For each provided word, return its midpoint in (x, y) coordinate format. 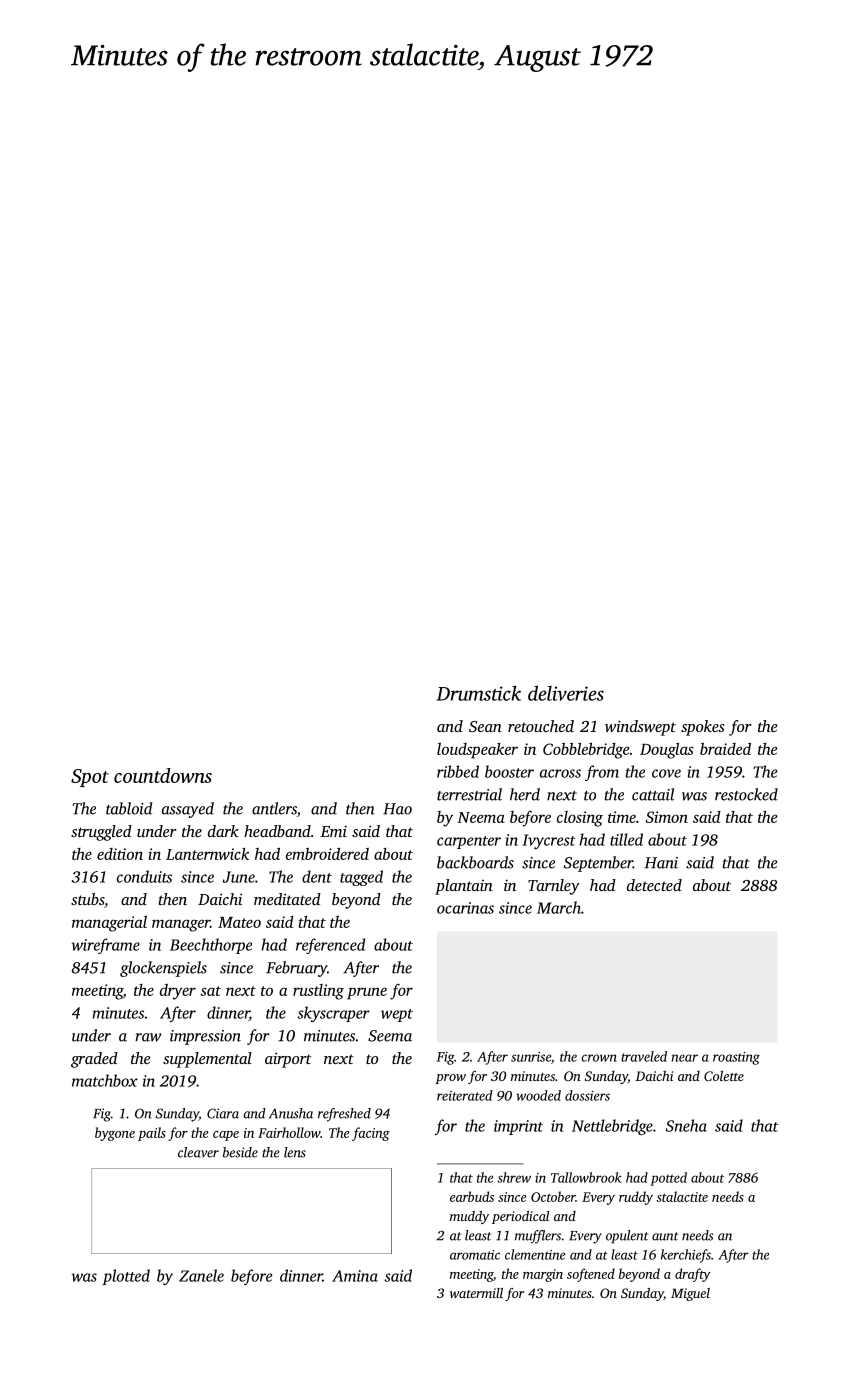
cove (666, 773)
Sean (485, 726)
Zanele (201, 1275)
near (685, 1058)
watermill (476, 1293)
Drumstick (478, 693)
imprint (518, 1127)
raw (148, 1037)
